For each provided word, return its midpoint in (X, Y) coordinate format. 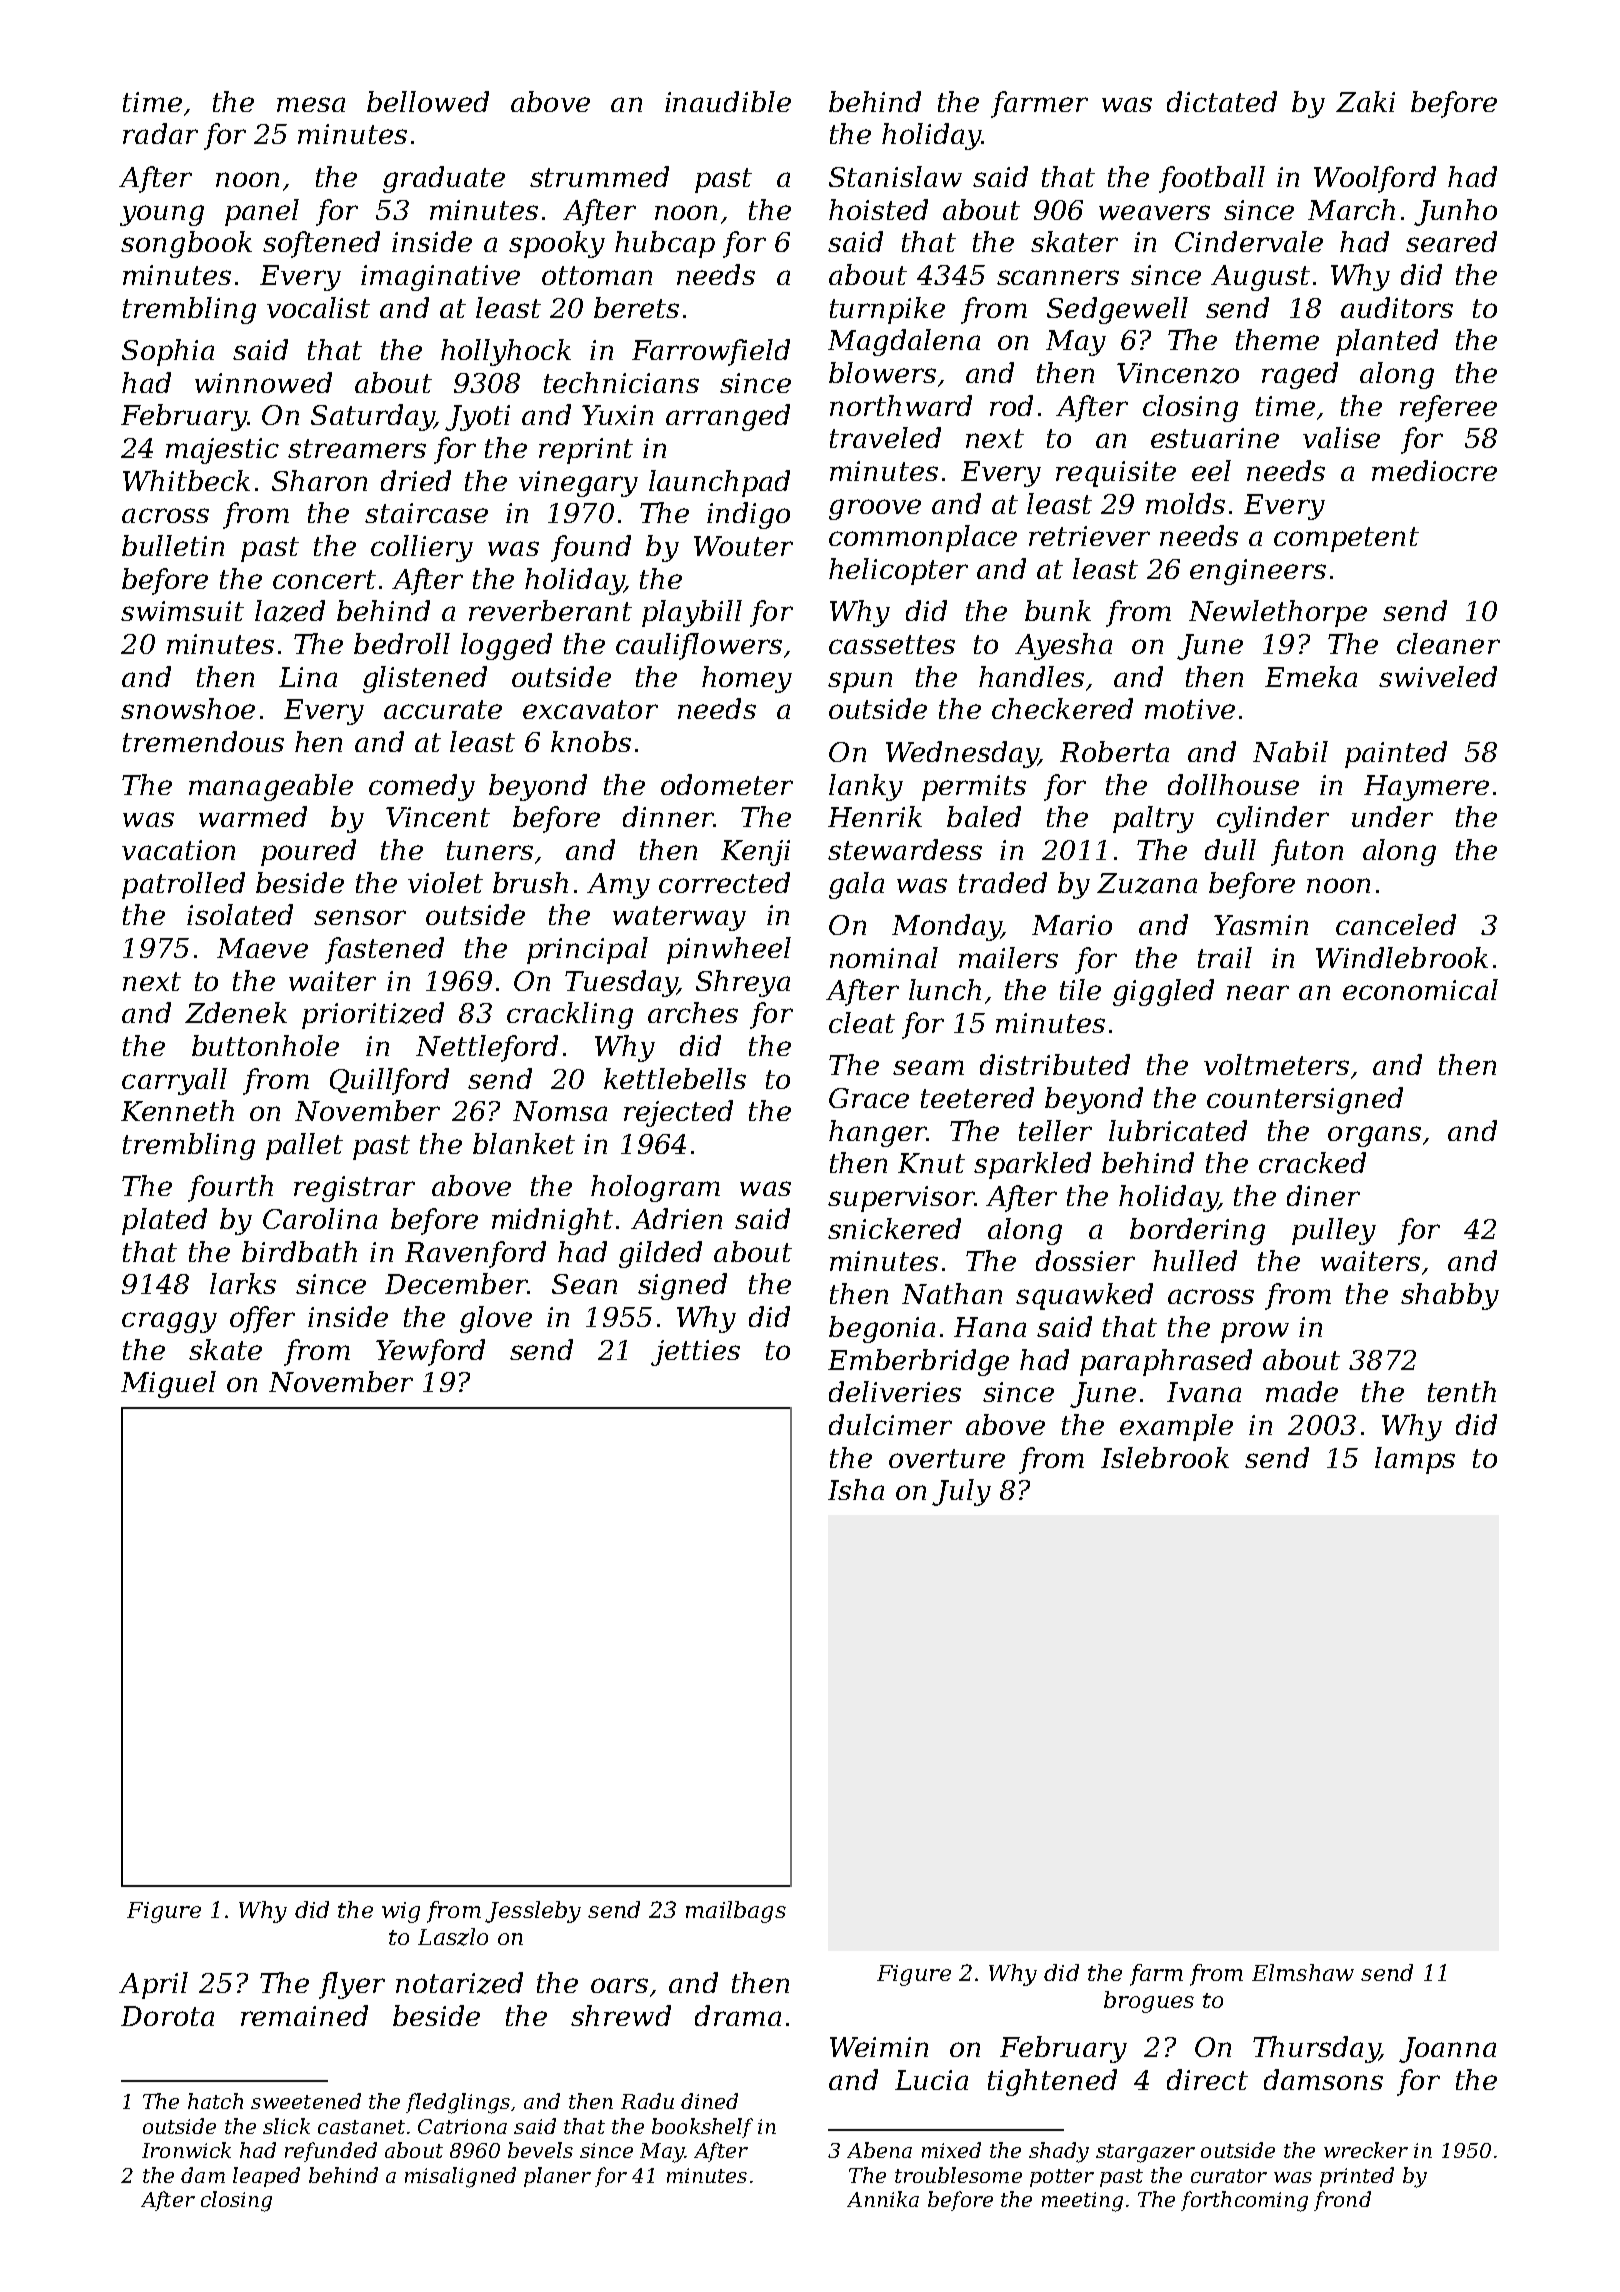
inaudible (728, 101)
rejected (678, 1113)
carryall (174, 1081)
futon (1307, 852)
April (153, 1985)
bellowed (428, 101)
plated (164, 1221)
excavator (590, 709)
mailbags (736, 1912)
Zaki (1365, 101)
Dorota (167, 2016)
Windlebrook (1402, 957)
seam (928, 1067)
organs (1374, 1136)
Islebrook (1165, 1457)
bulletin (173, 545)
